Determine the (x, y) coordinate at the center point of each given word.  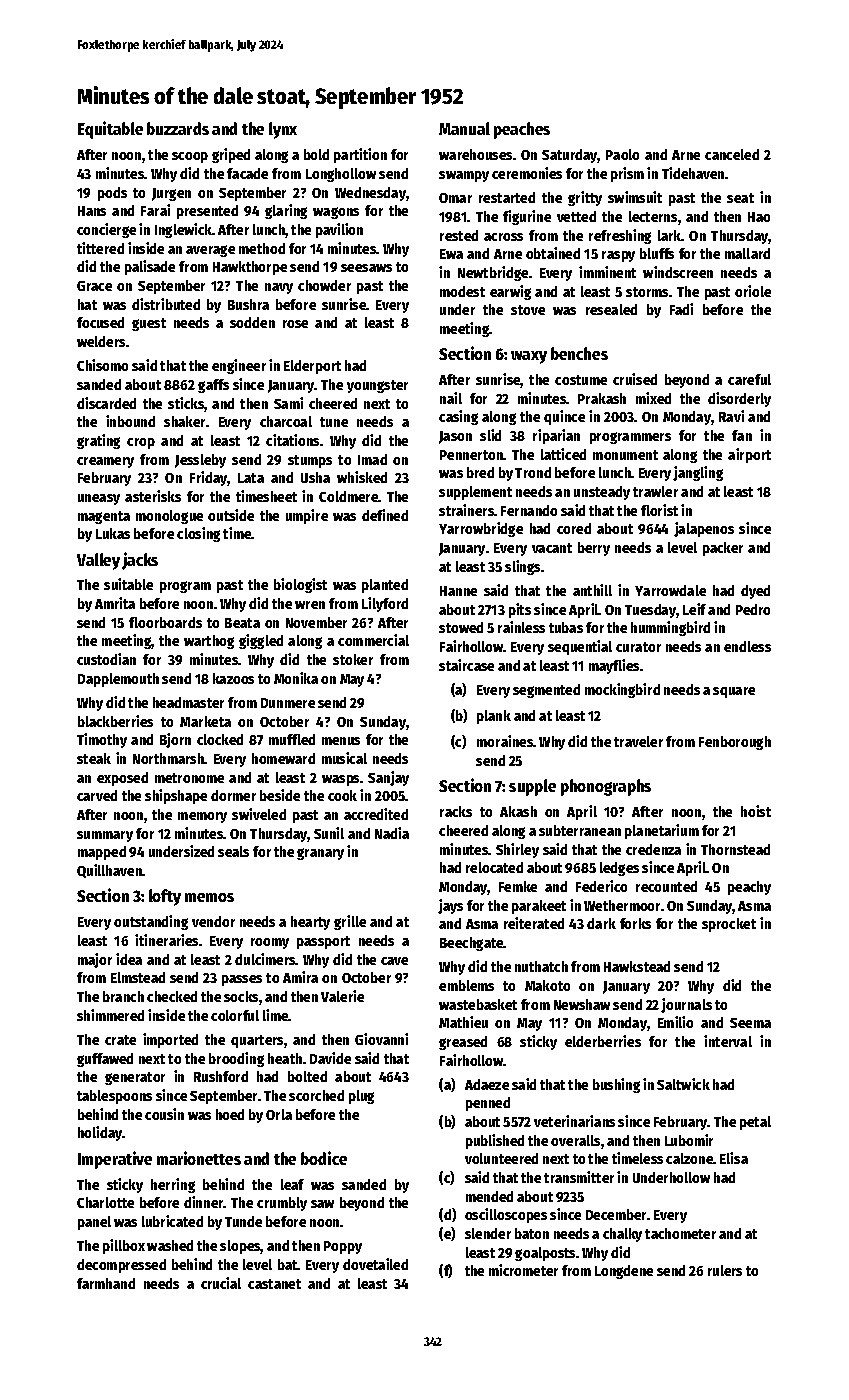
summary (105, 836)
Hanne (458, 591)
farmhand (106, 1283)
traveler (638, 741)
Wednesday (370, 194)
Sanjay (388, 778)
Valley (98, 561)
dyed (755, 592)
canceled (732, 154)
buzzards (178, 128)
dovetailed (375, 1264)
